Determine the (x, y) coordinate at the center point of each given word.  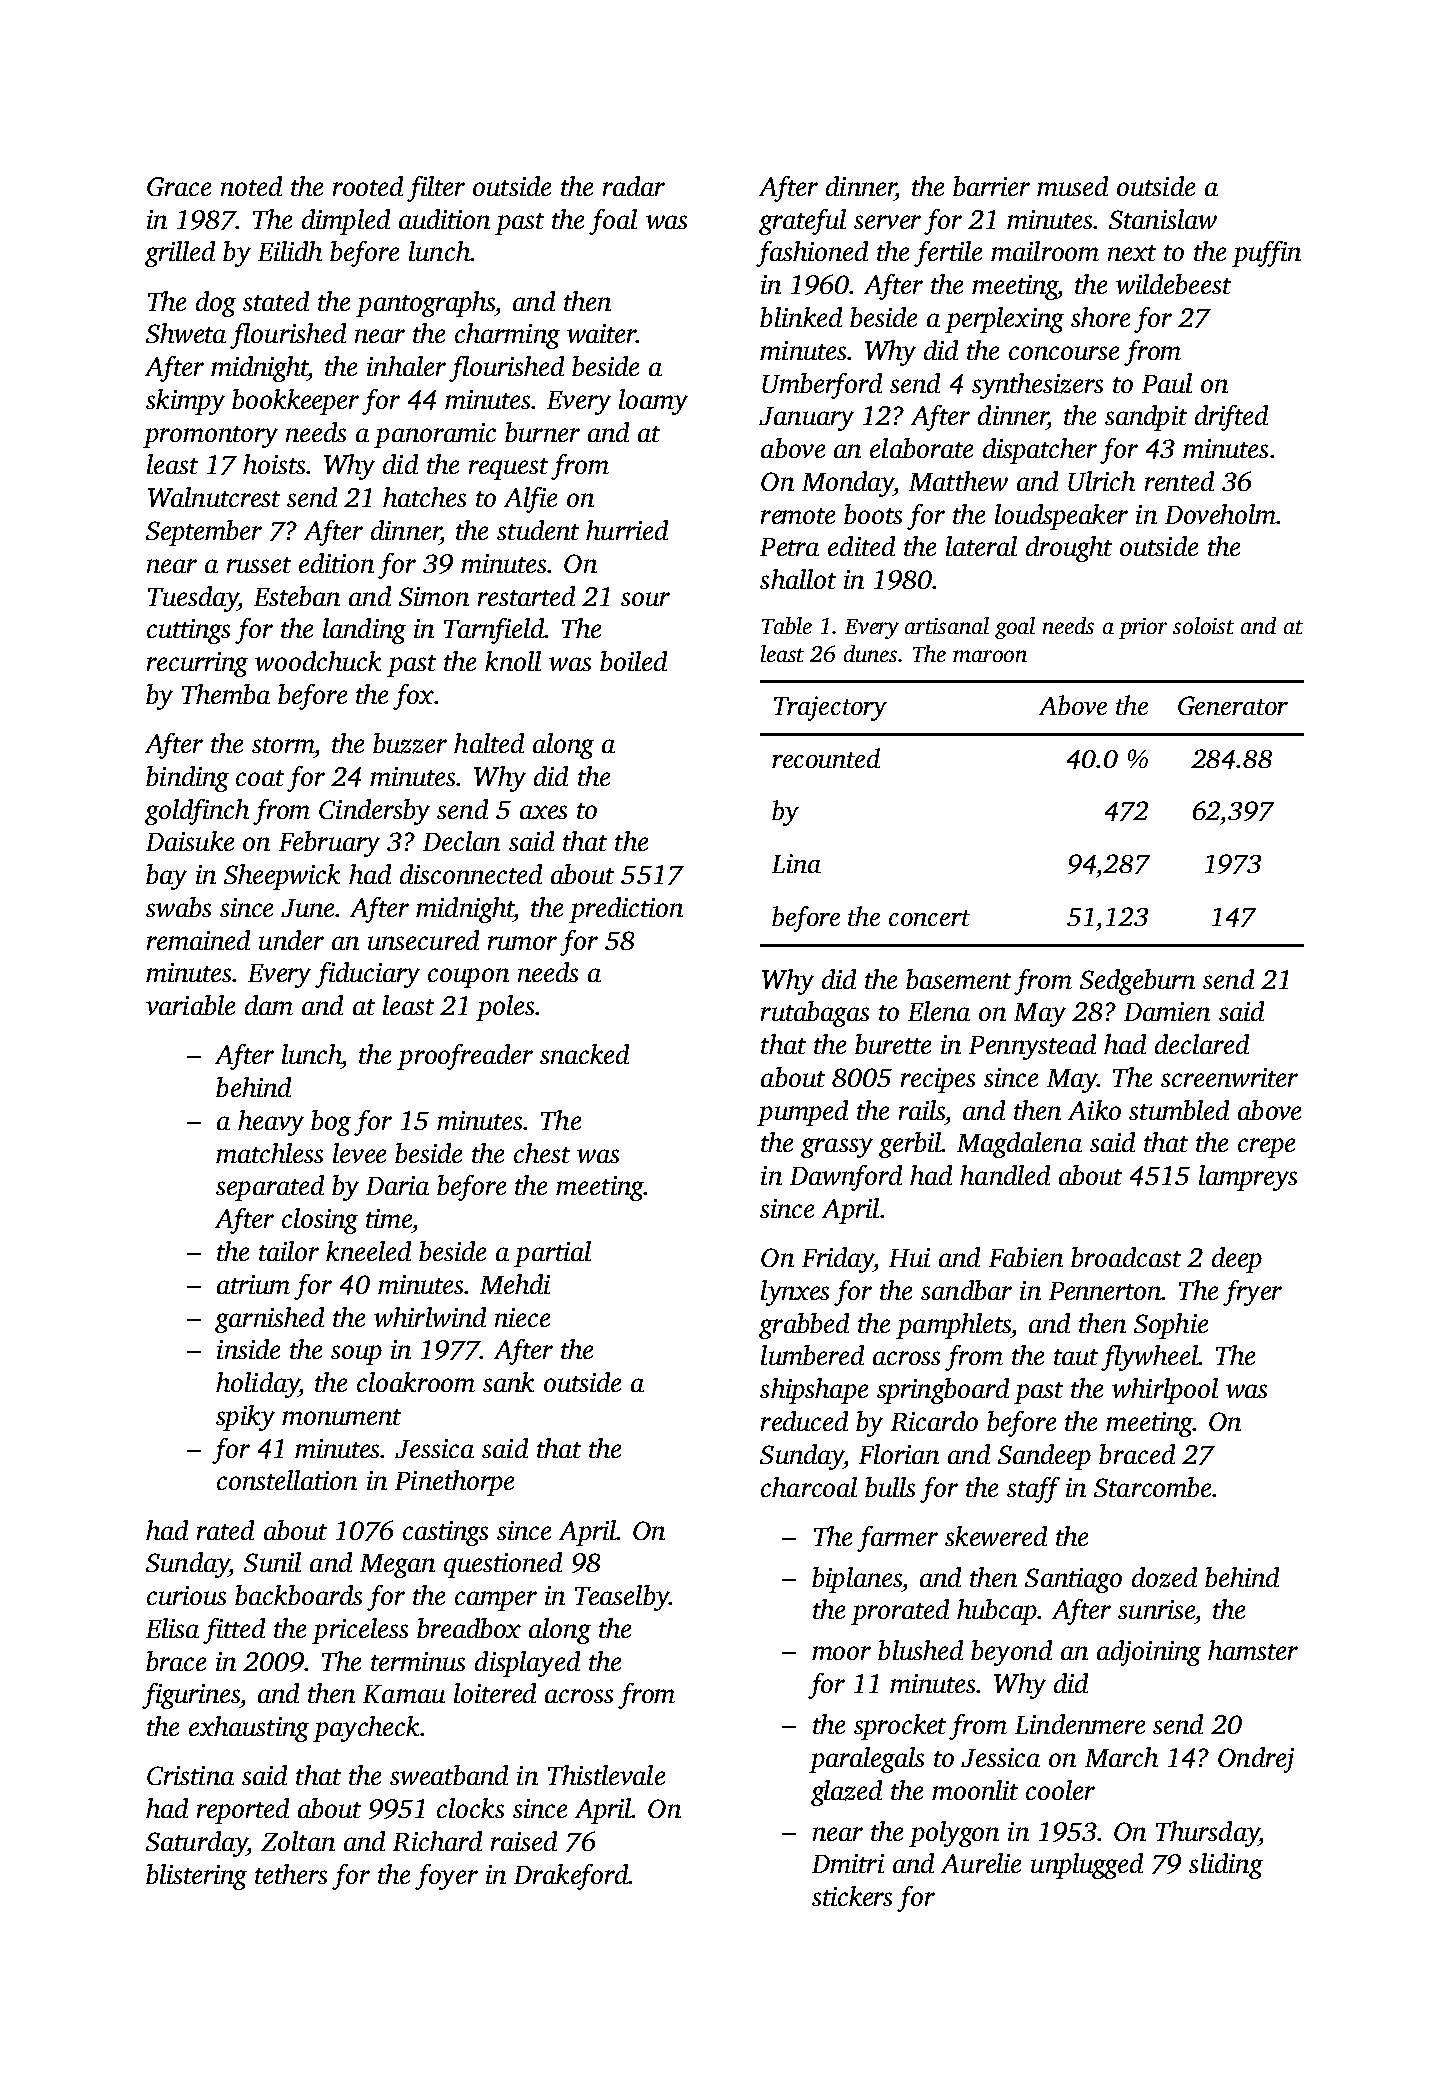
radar (634, 186)
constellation (287, 1480)
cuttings (188, 631)
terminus (418, 1661)
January (806, 419)
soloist (1203, 625)
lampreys (1248, 1178)
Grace (179, 186)
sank (508, 1382)
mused (1072, 186)
